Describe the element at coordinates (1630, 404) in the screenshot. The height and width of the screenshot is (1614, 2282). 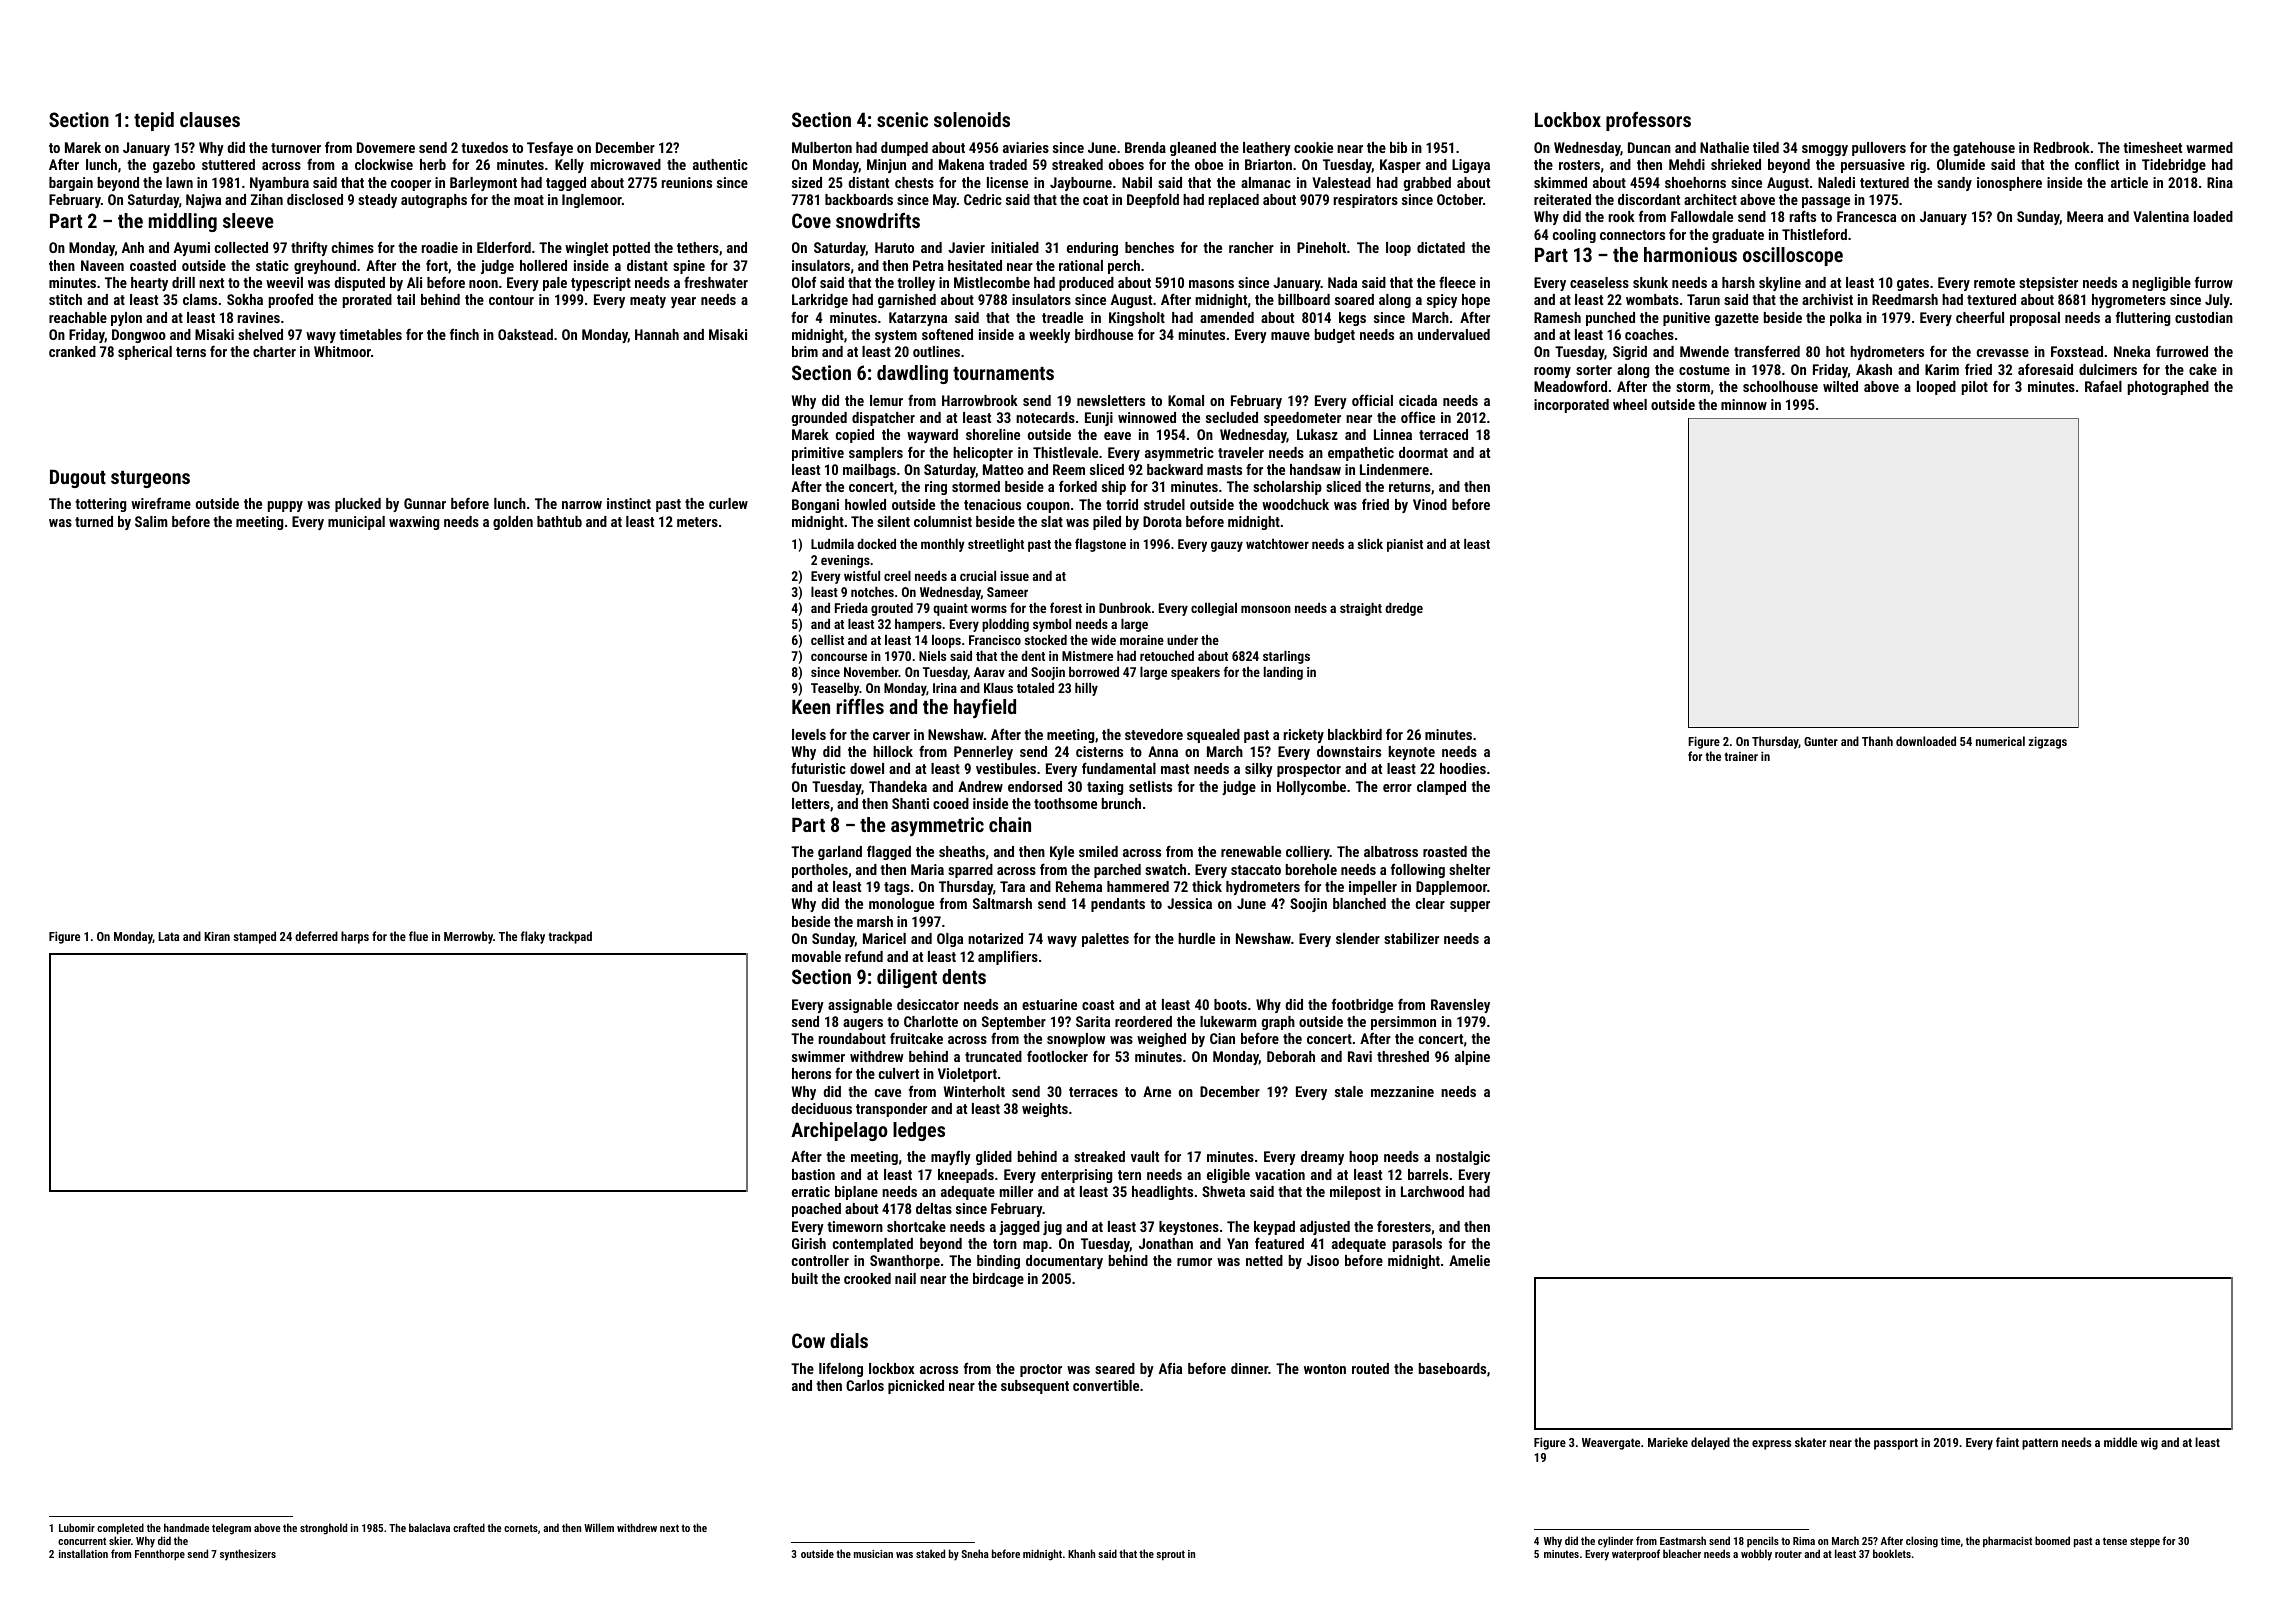
I see `wheel` at that location.
